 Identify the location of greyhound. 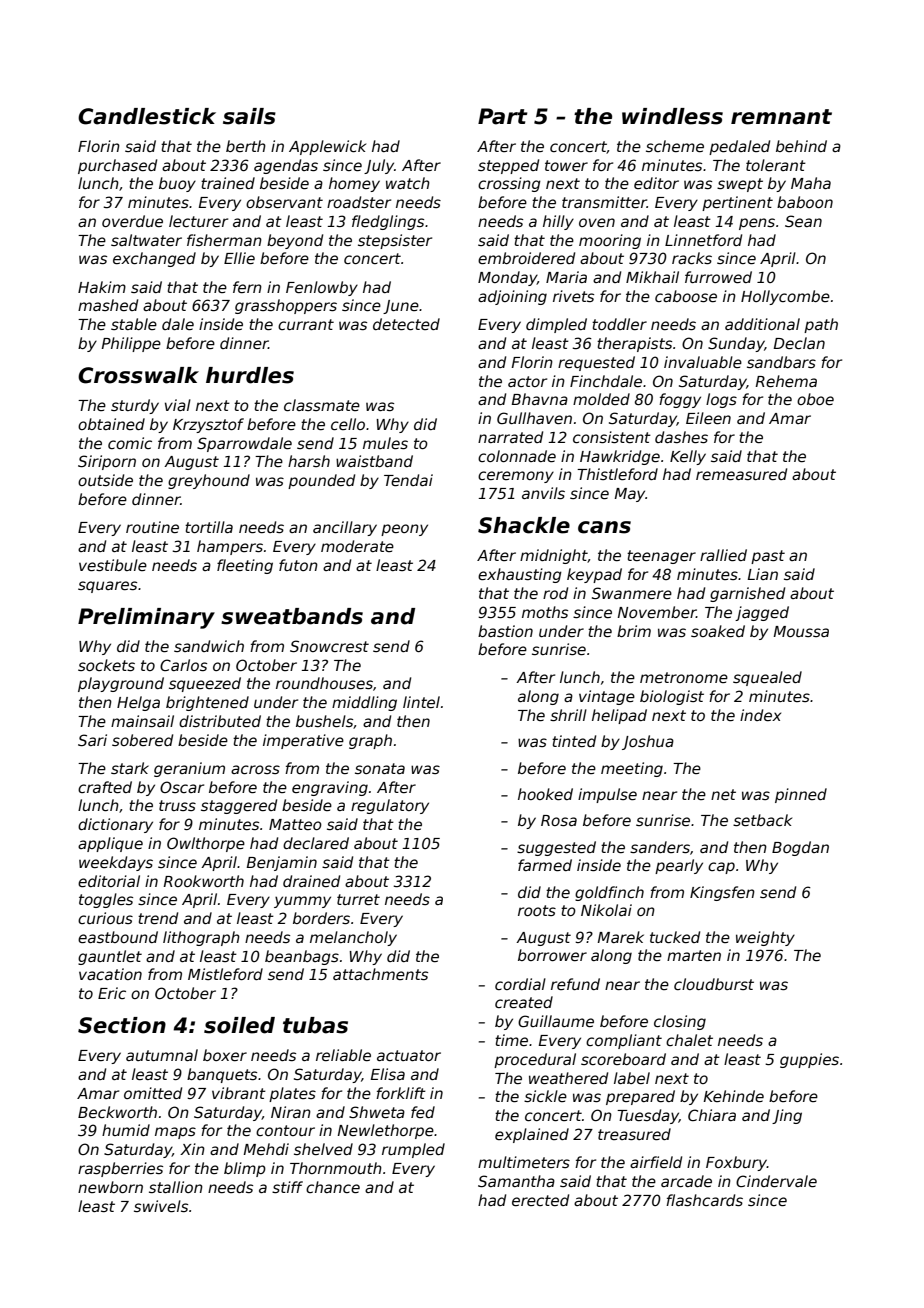
(209, 481).
